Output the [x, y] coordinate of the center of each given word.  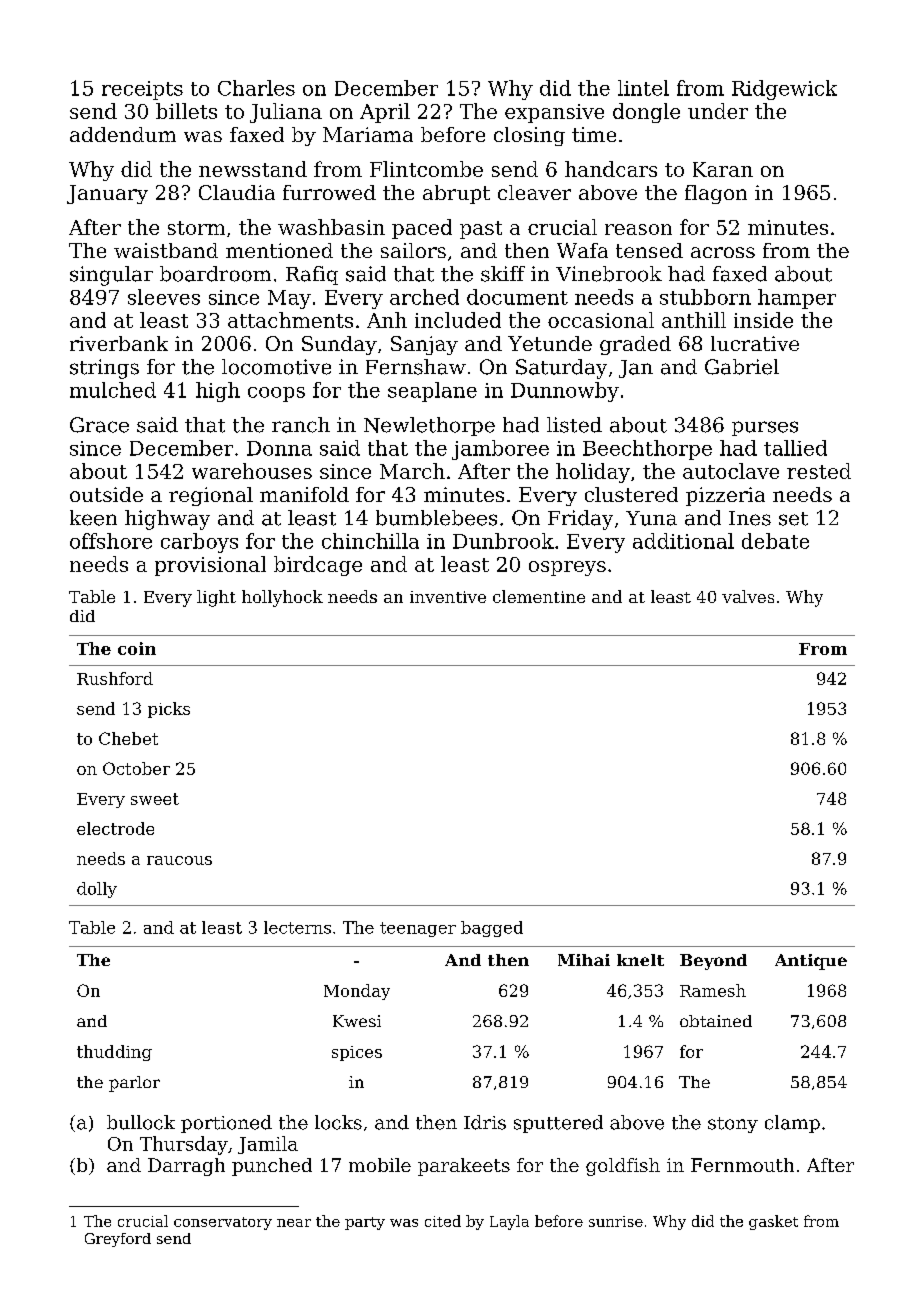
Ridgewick [784, 90]
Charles [256, 88]
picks [169, 710]
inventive [448, 597]
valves [748, 596]
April [385, 113]
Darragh [186, 1167]
